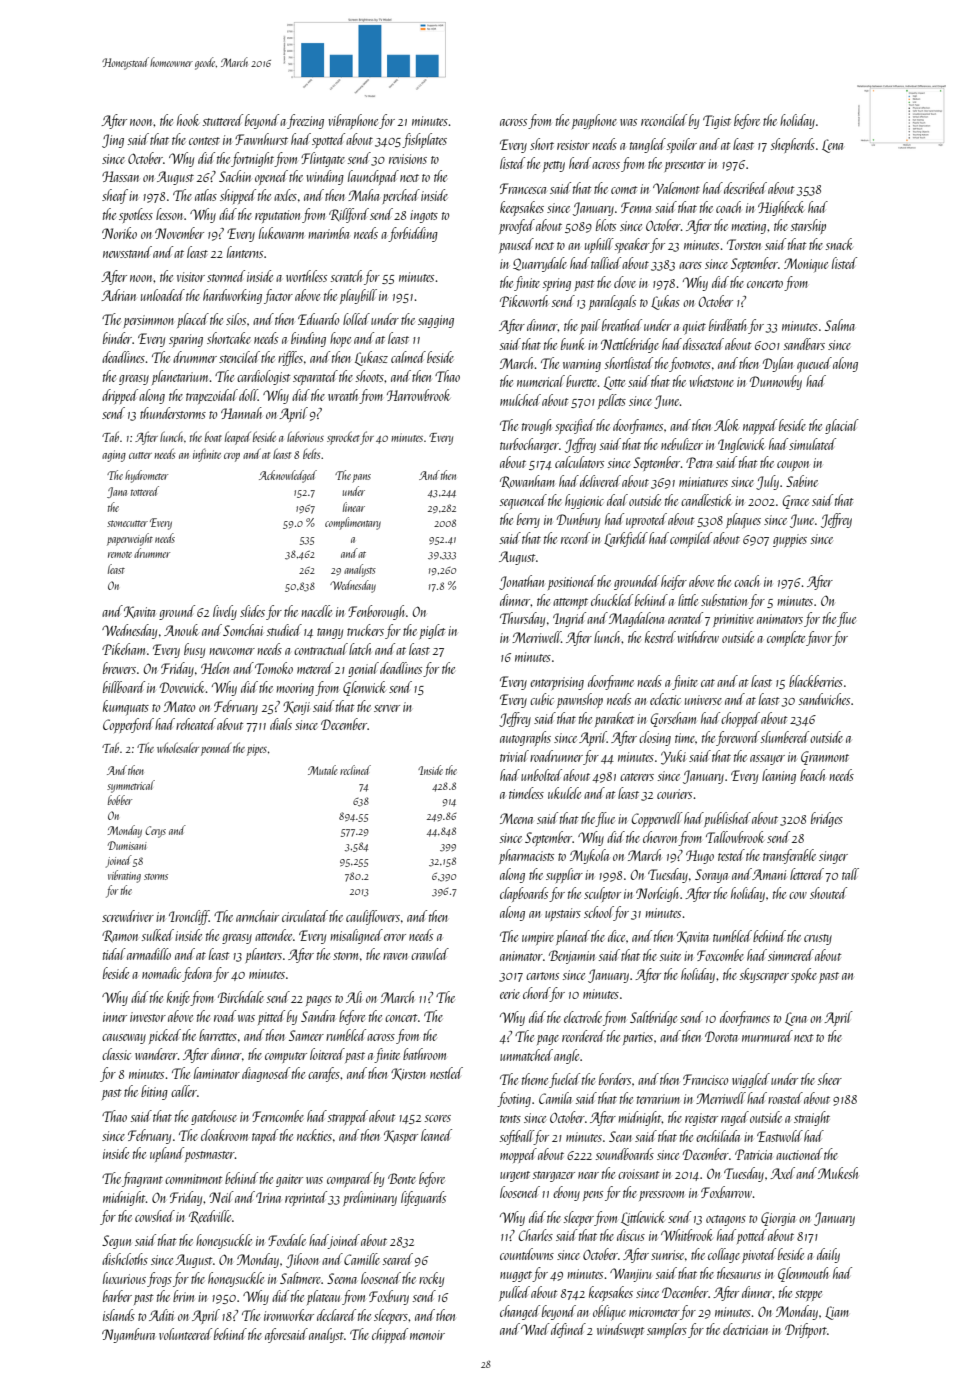  What do you see at coordinates (703, 700) in the page?
I see `universe` at bounding box center [703, 700].
